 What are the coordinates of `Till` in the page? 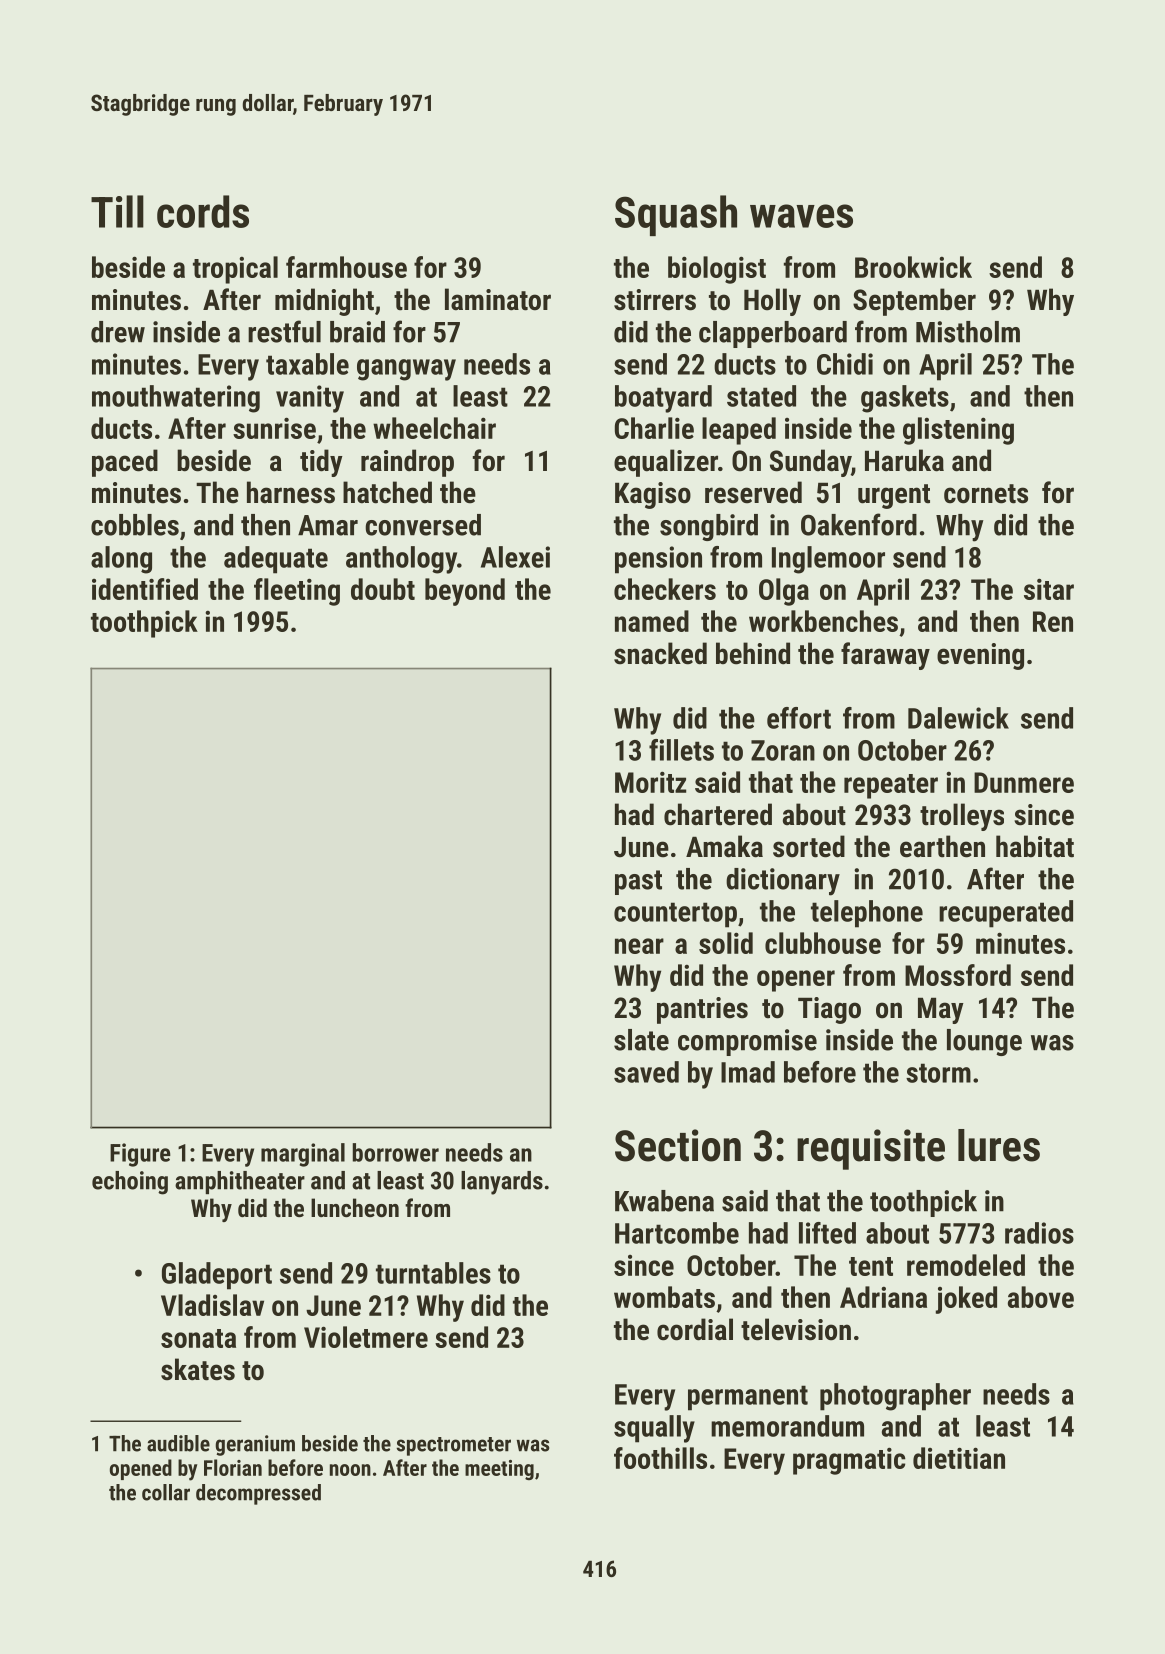 It's located at (117, 211).
